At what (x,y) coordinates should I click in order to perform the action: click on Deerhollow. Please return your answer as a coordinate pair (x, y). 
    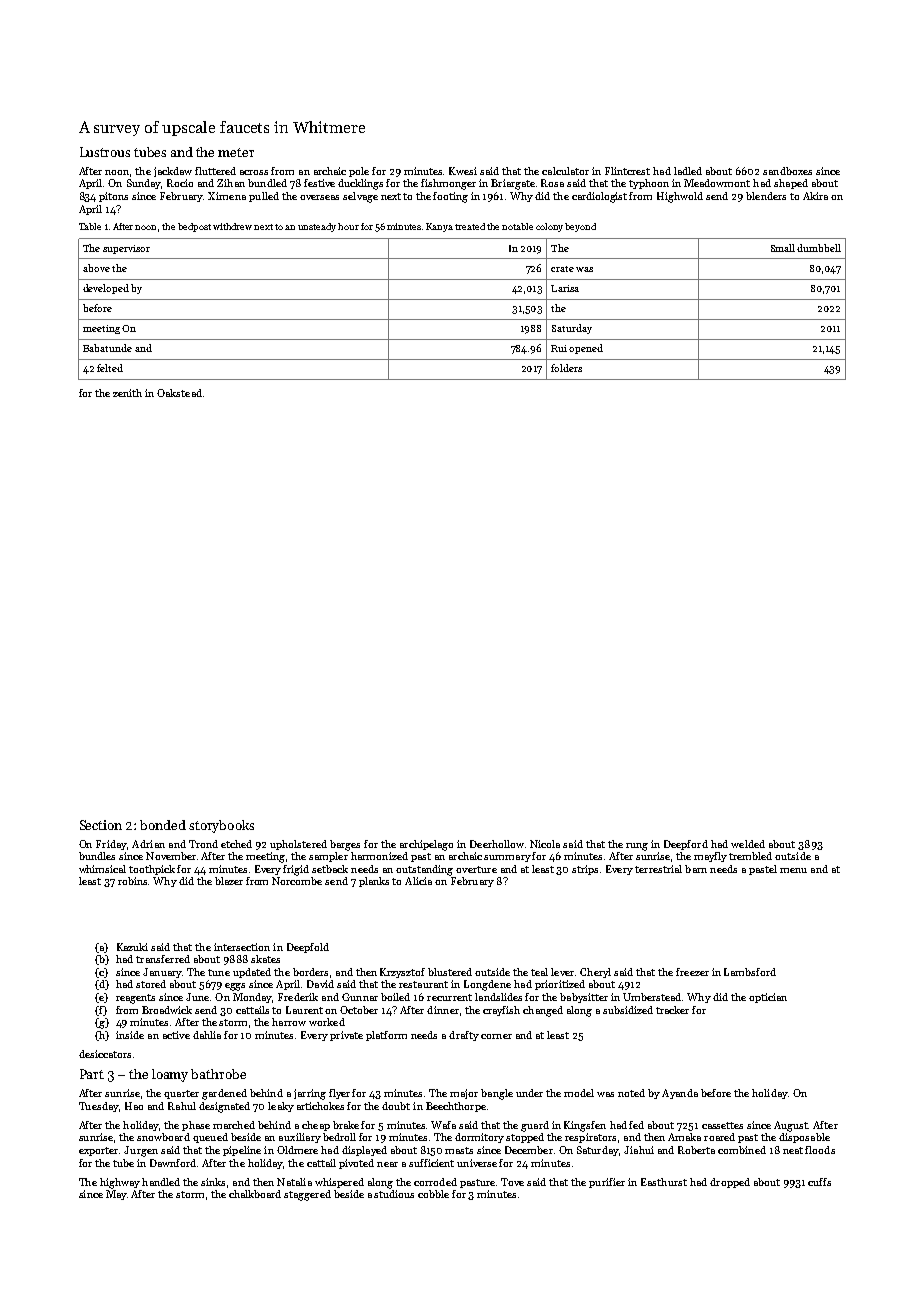
    Looking at the image, I should click on (497, 844).
